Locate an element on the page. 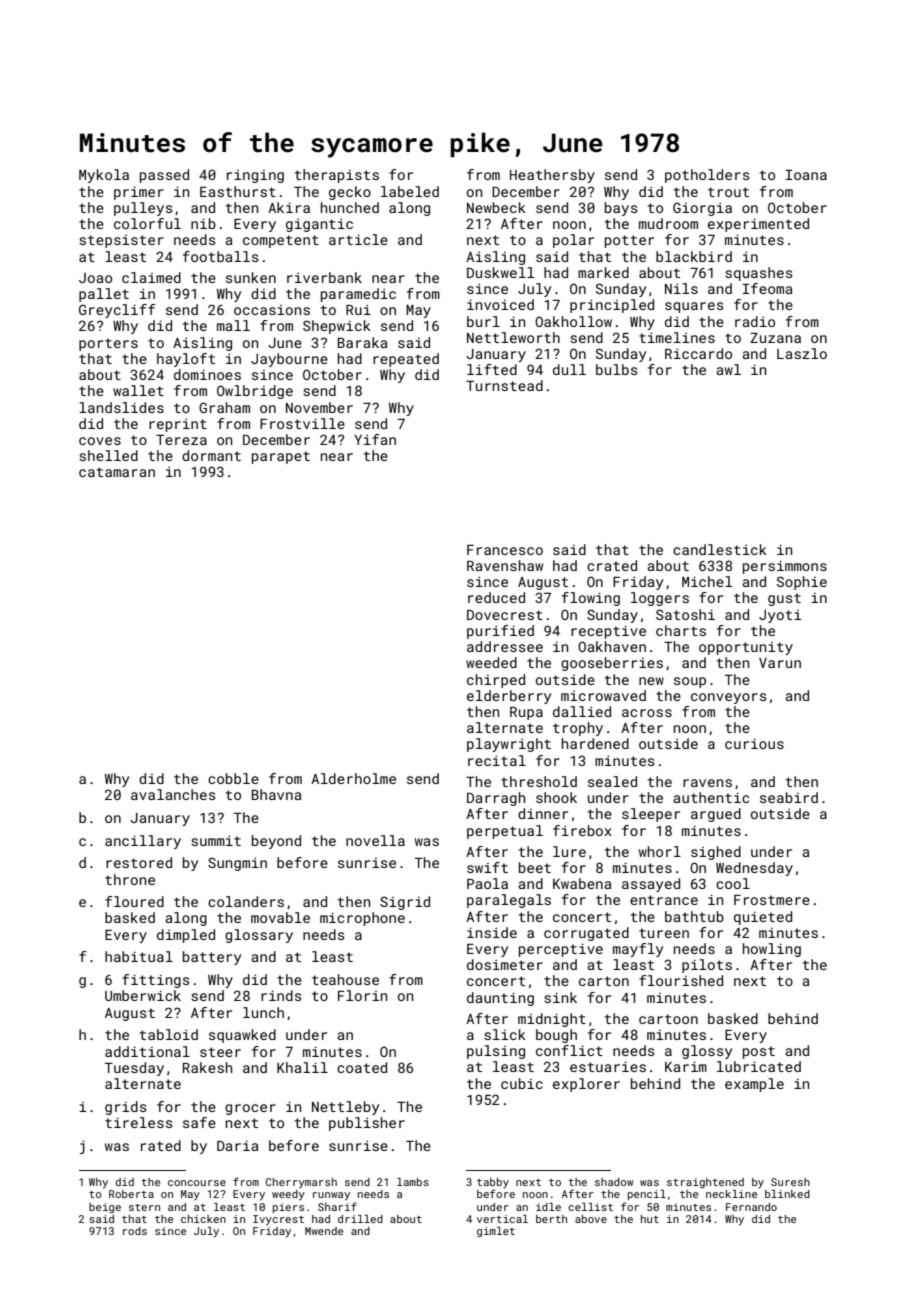 The width and height of the image is (908, 1316). stern is located at coordinates (144, 1207).
